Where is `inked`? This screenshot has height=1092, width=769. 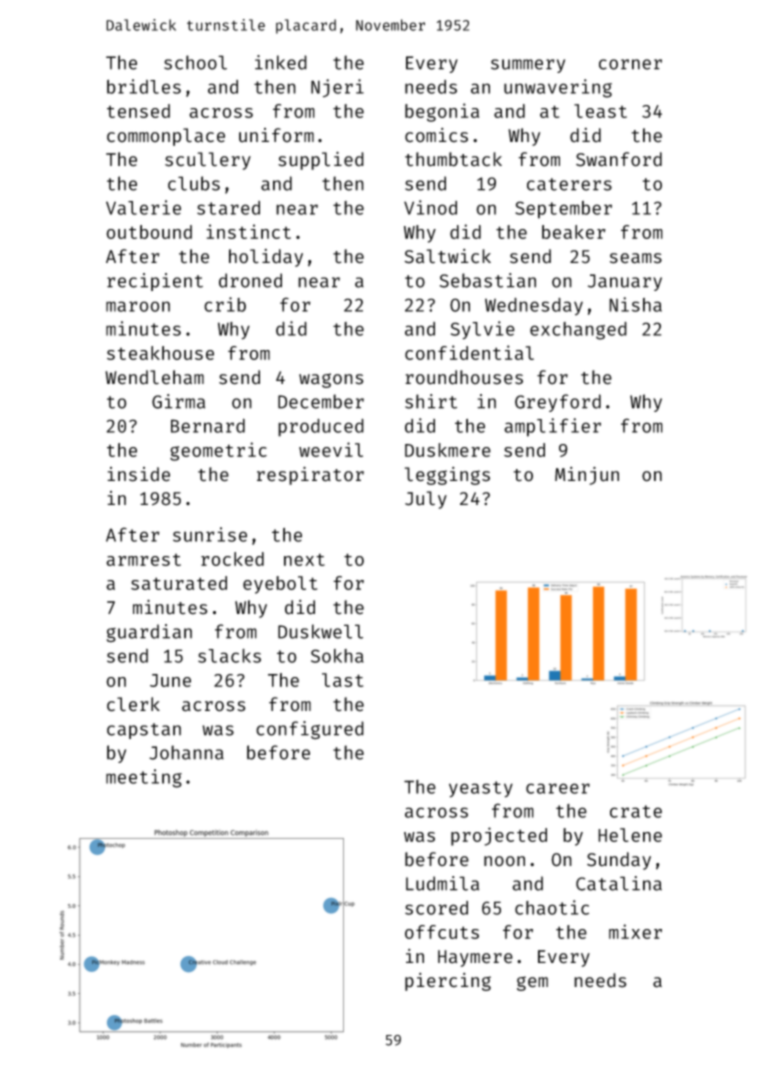 inked is located at coordinates (281, 62).
